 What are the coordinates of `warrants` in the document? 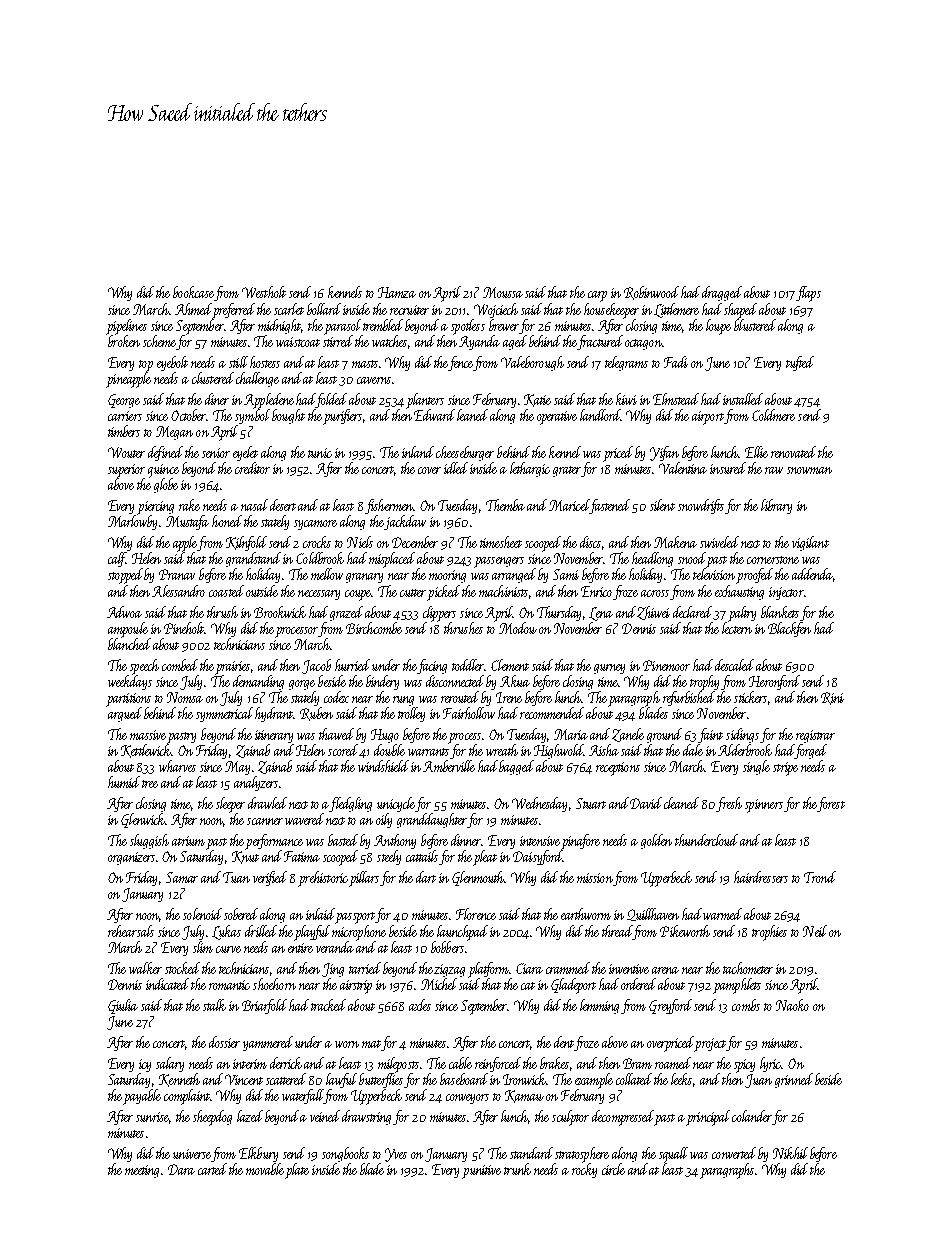 It's located at (428, 752).
